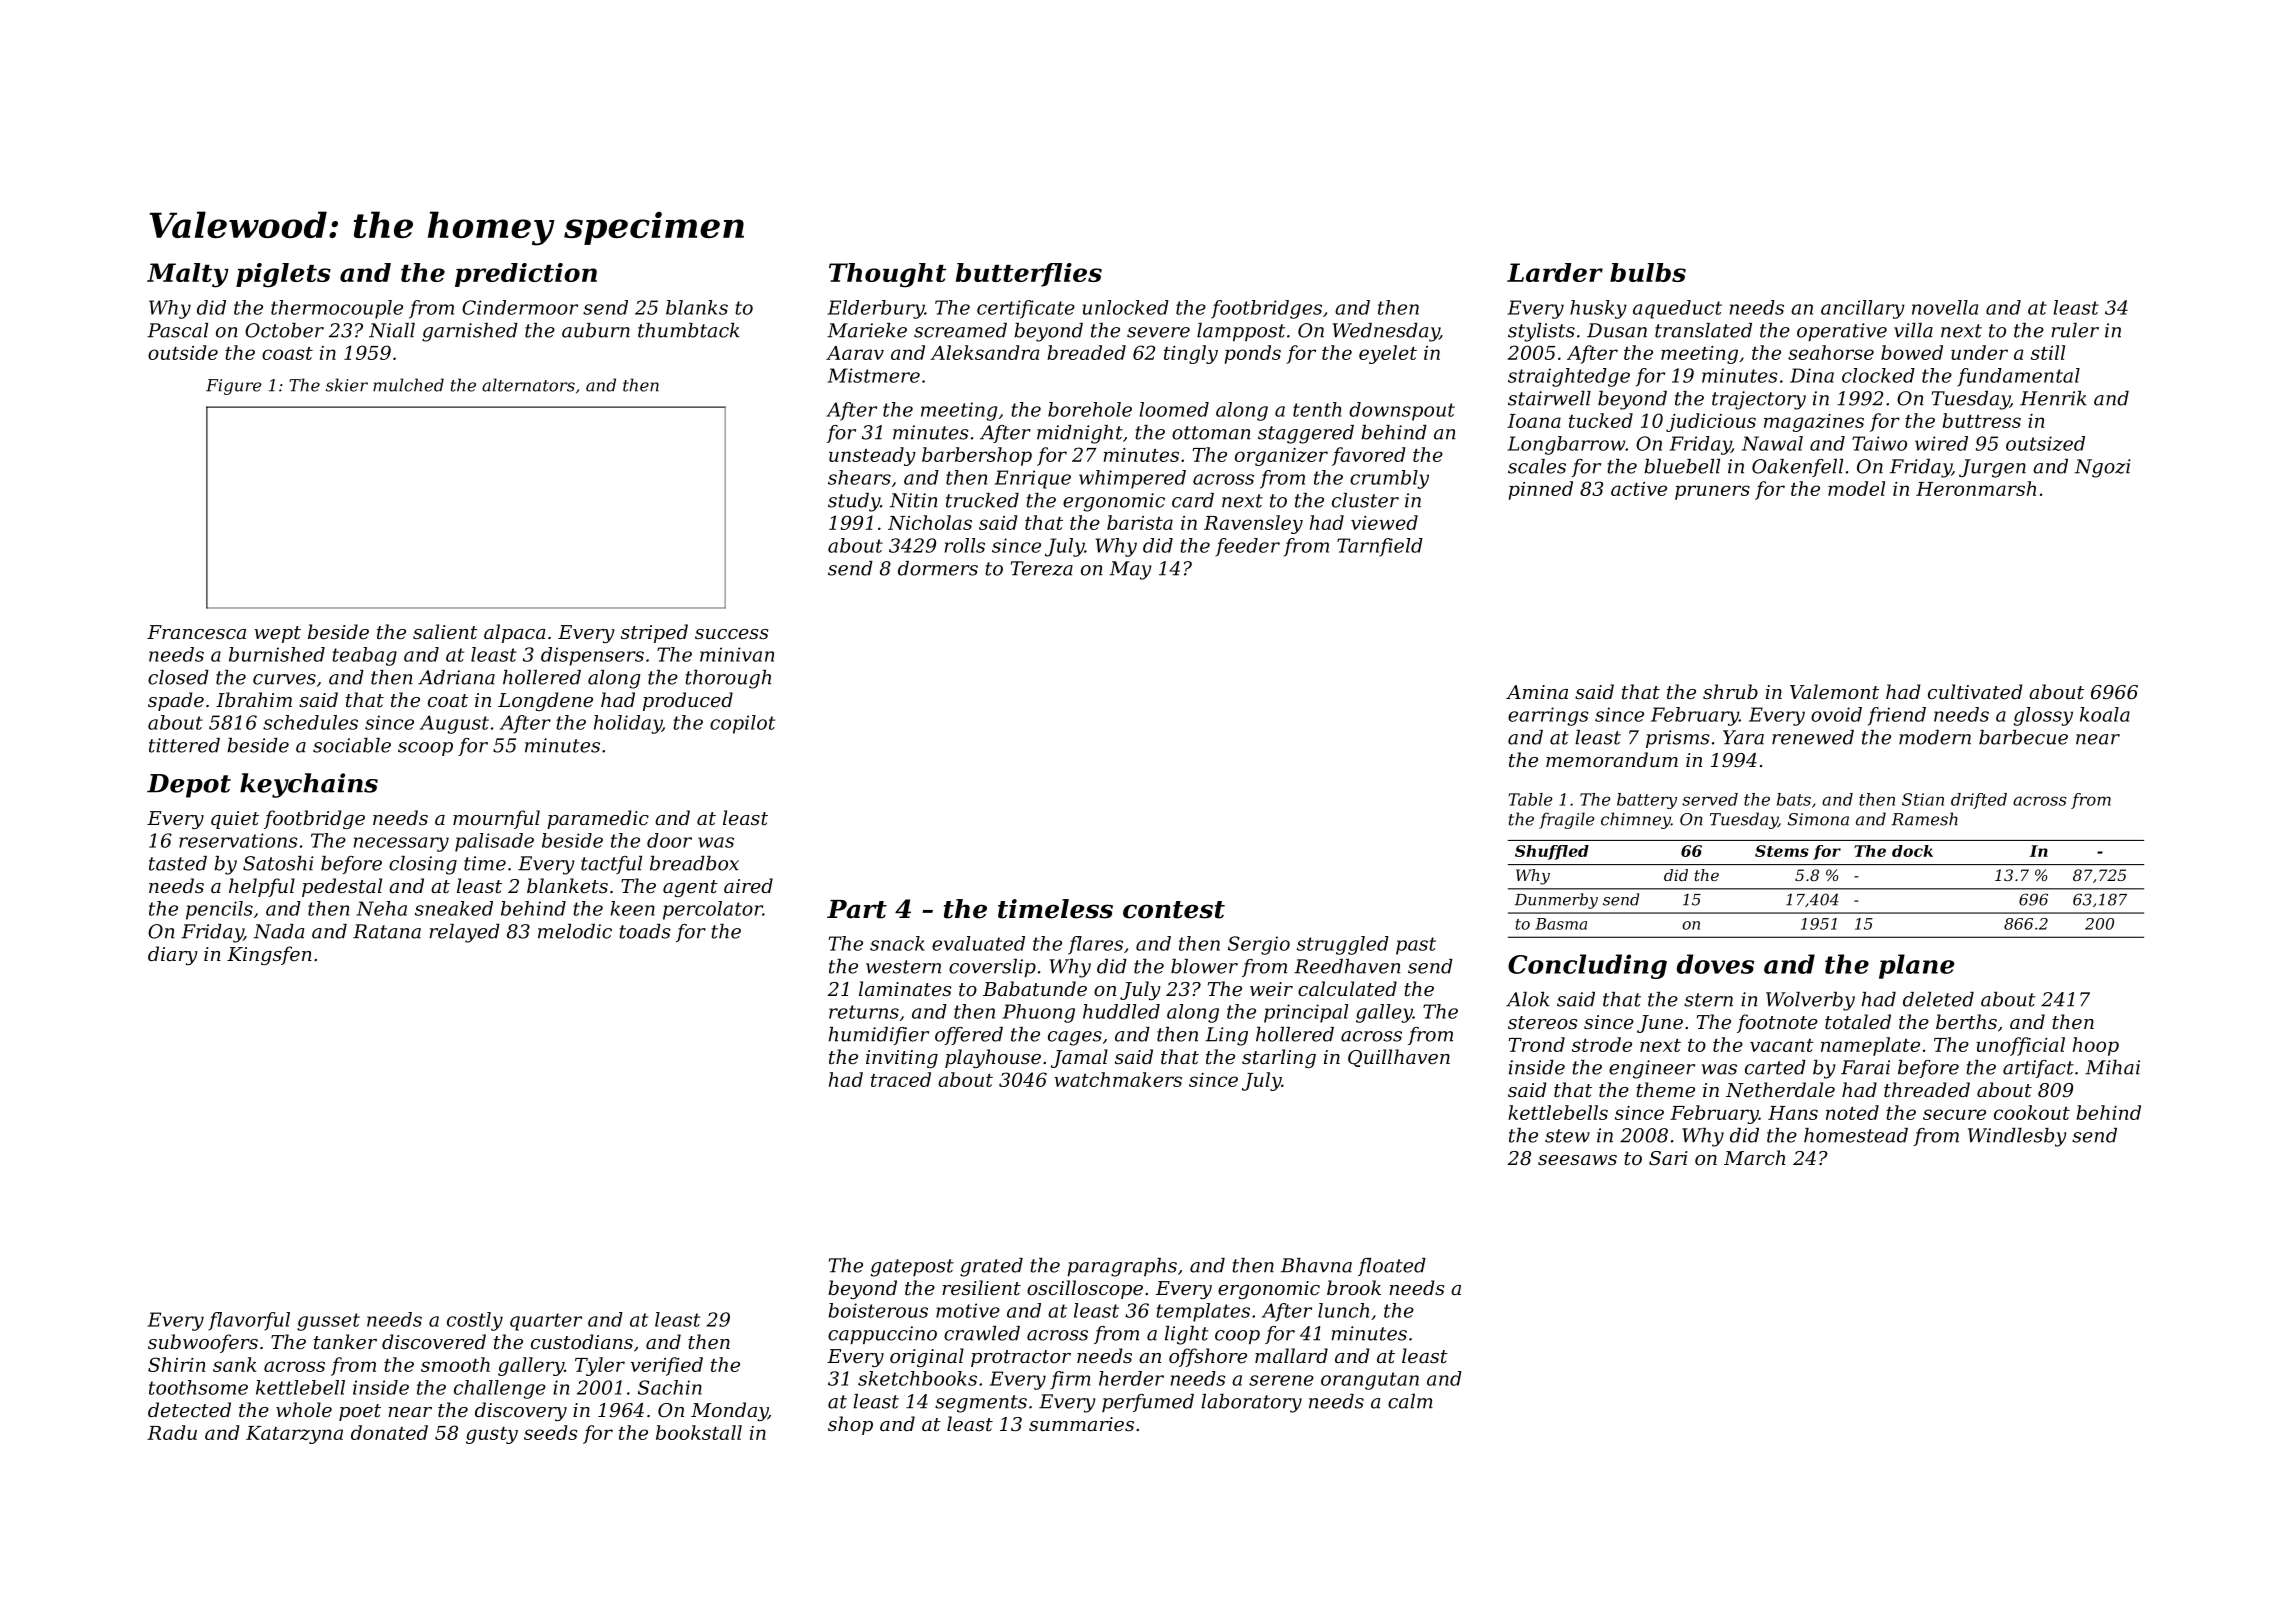 The width and height of the document is (2292, 1620). I want to click on butterflies, so click(1029, 275).
